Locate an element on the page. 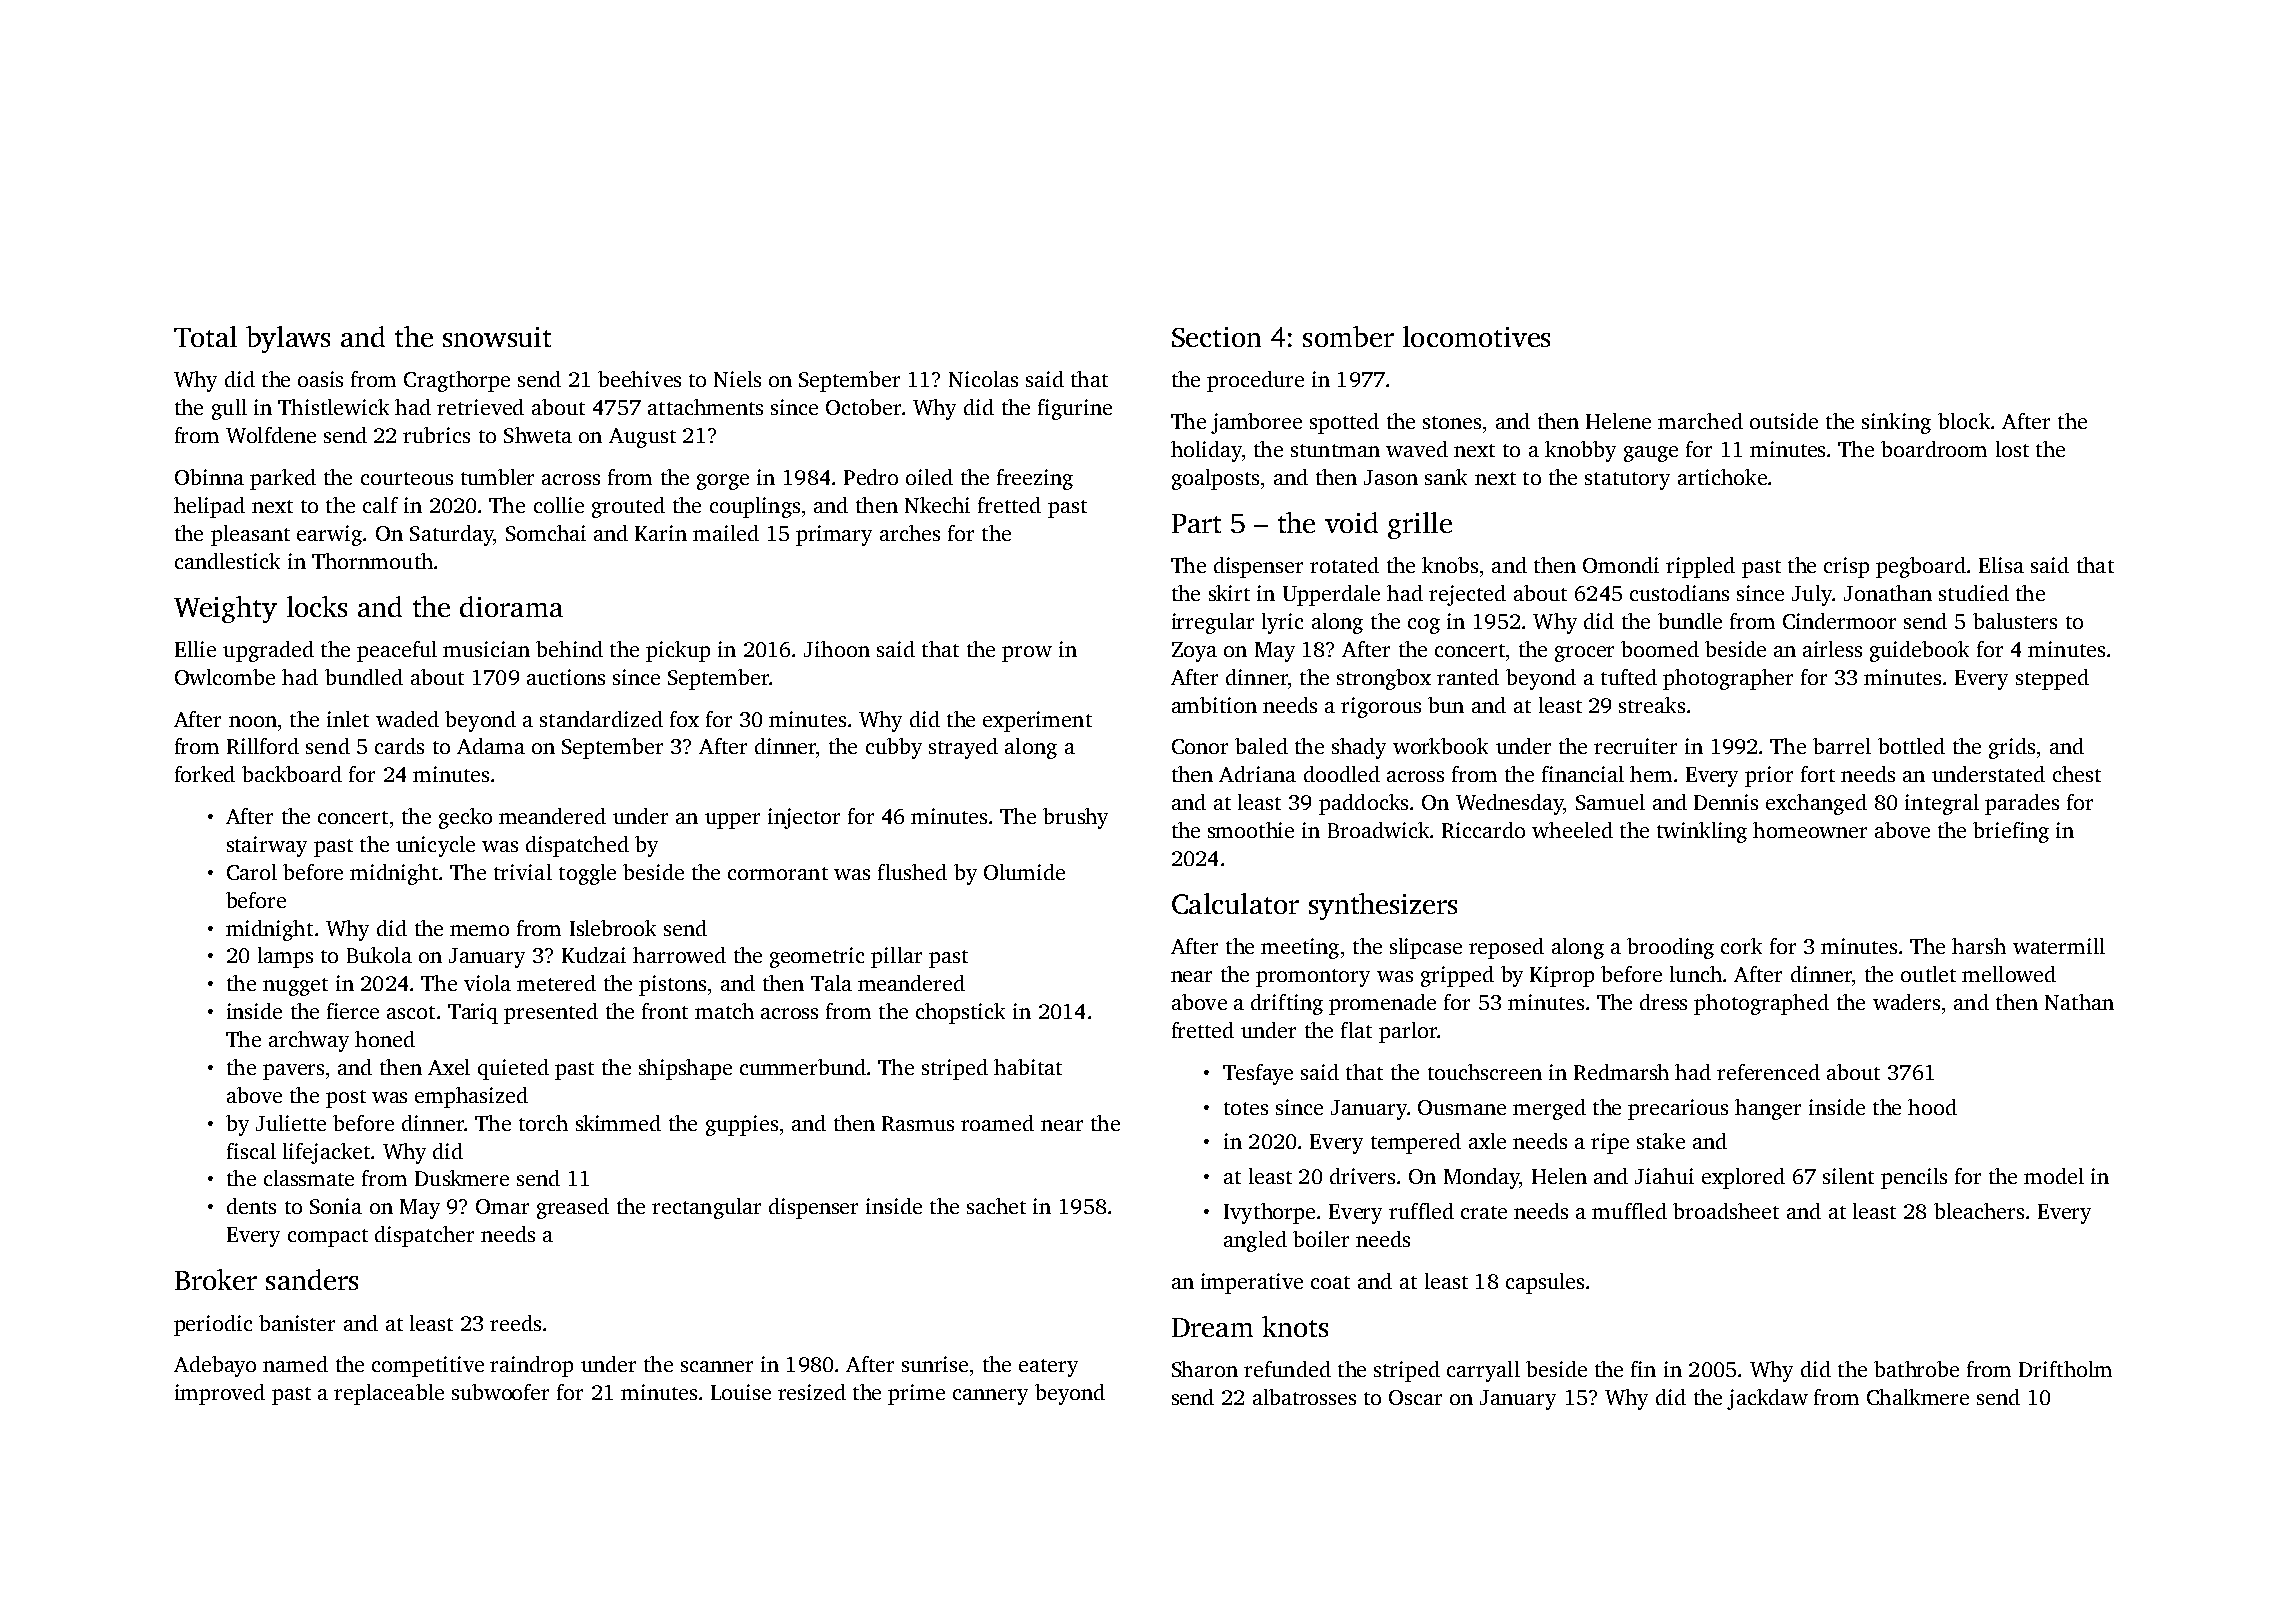 This page has width=2292, height=1620. Weighty is located at coordinates (225, 609).
